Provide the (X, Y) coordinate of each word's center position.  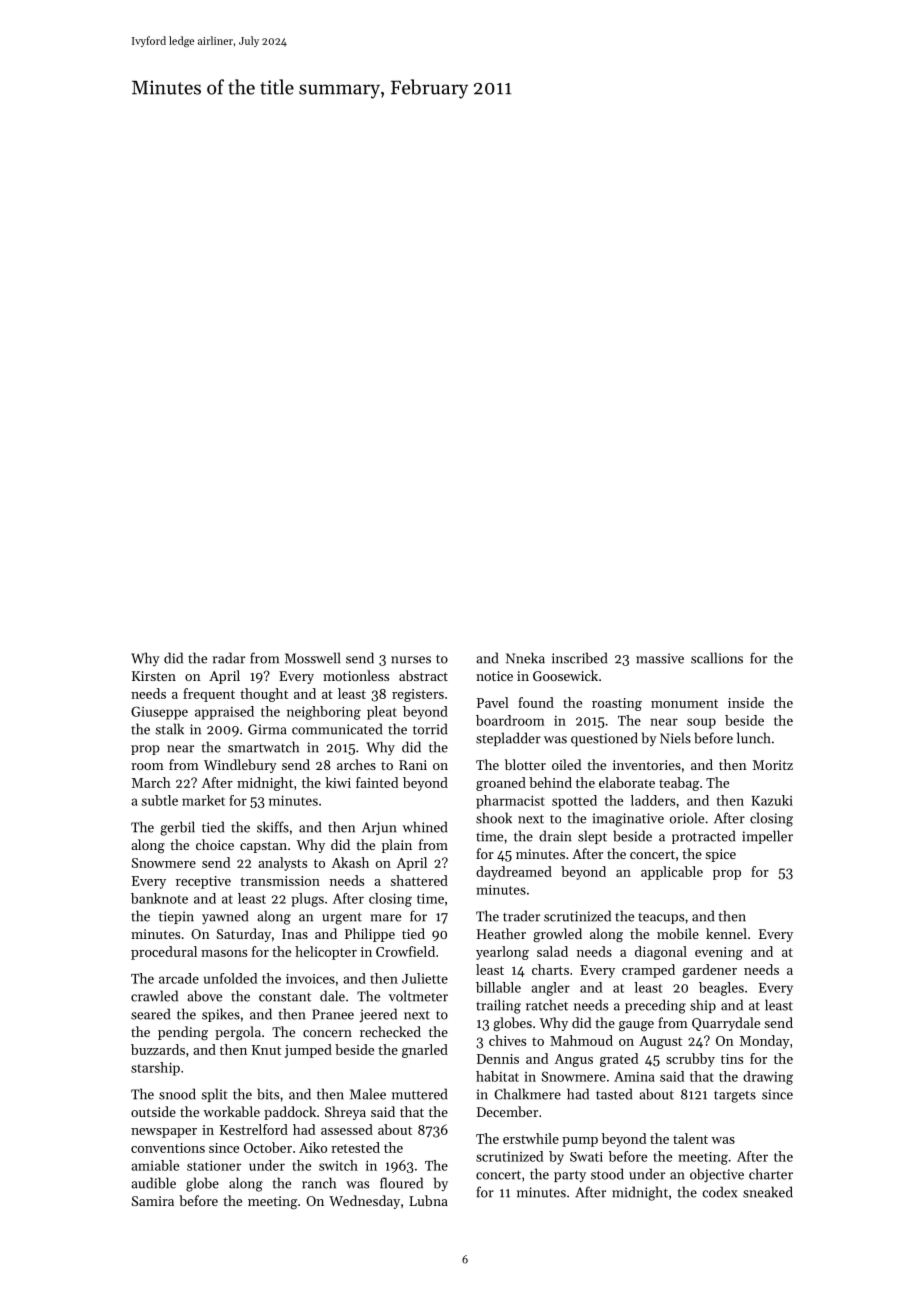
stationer (214, 1165)
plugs (307, 900)
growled (557, 935)
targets (735, 1097)
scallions (717, 658)
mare (385, 918)
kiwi (338, 782)
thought (264, 695)
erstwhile (531, 1138)
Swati (586, 1157)
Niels (675, 738)
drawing (768, 1078)
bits (268, 1094)
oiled (566, 764)
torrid (430, 729)
